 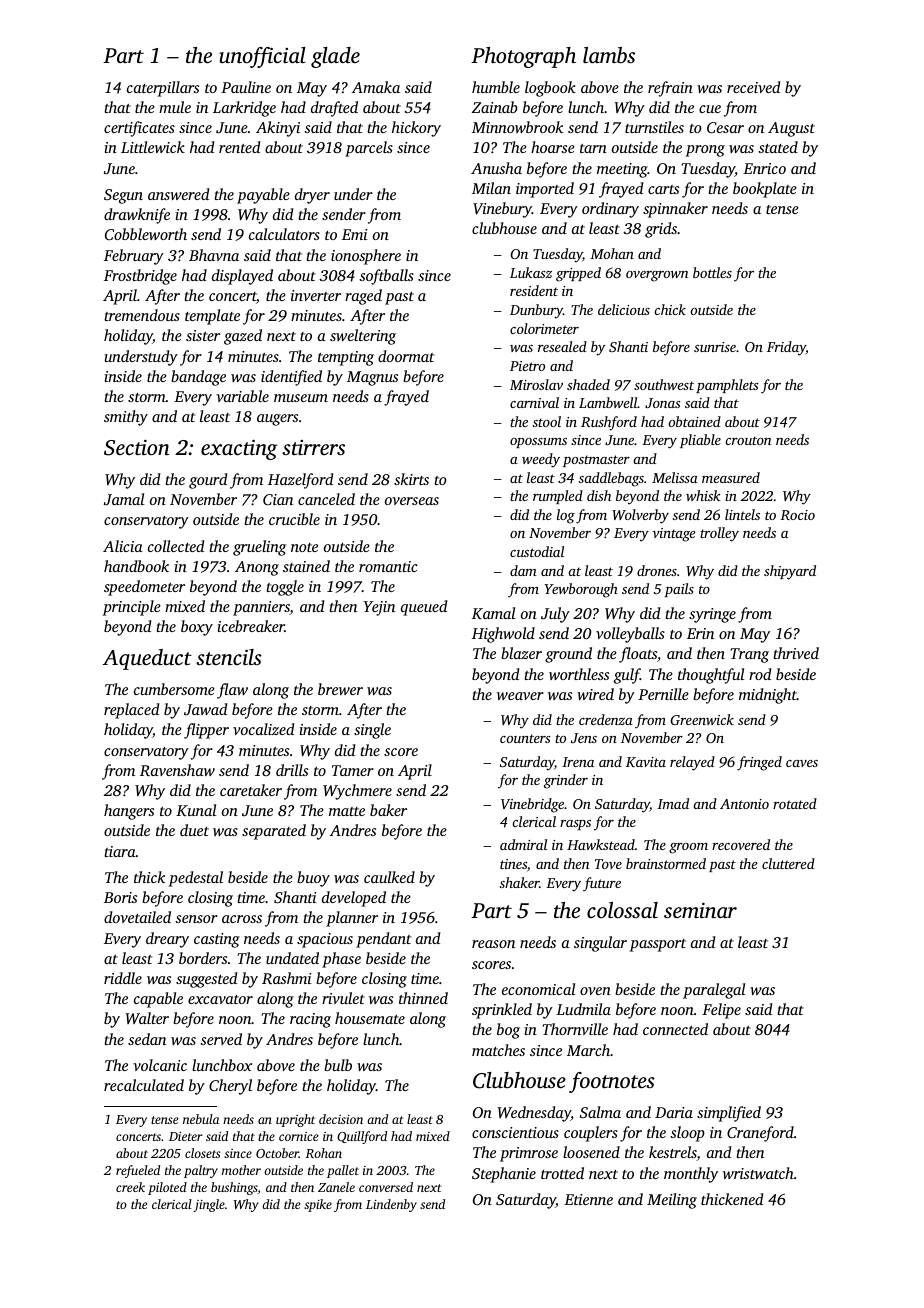 What do you see at coordinates (496, 87) in the page?
I see `humble` at bounding box center [496, 87].
